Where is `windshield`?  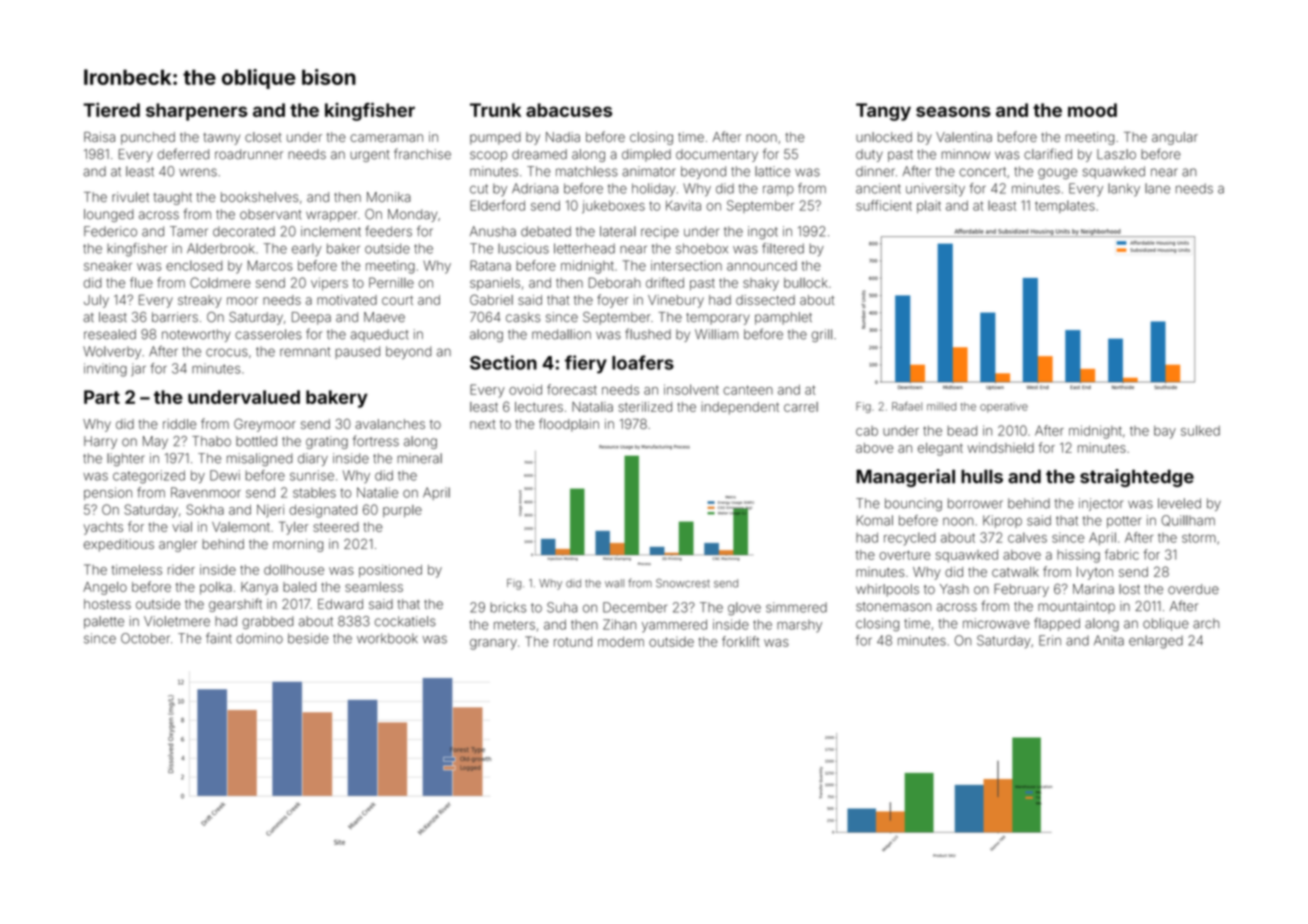 windshield is located at coordinates (1000, 448).
